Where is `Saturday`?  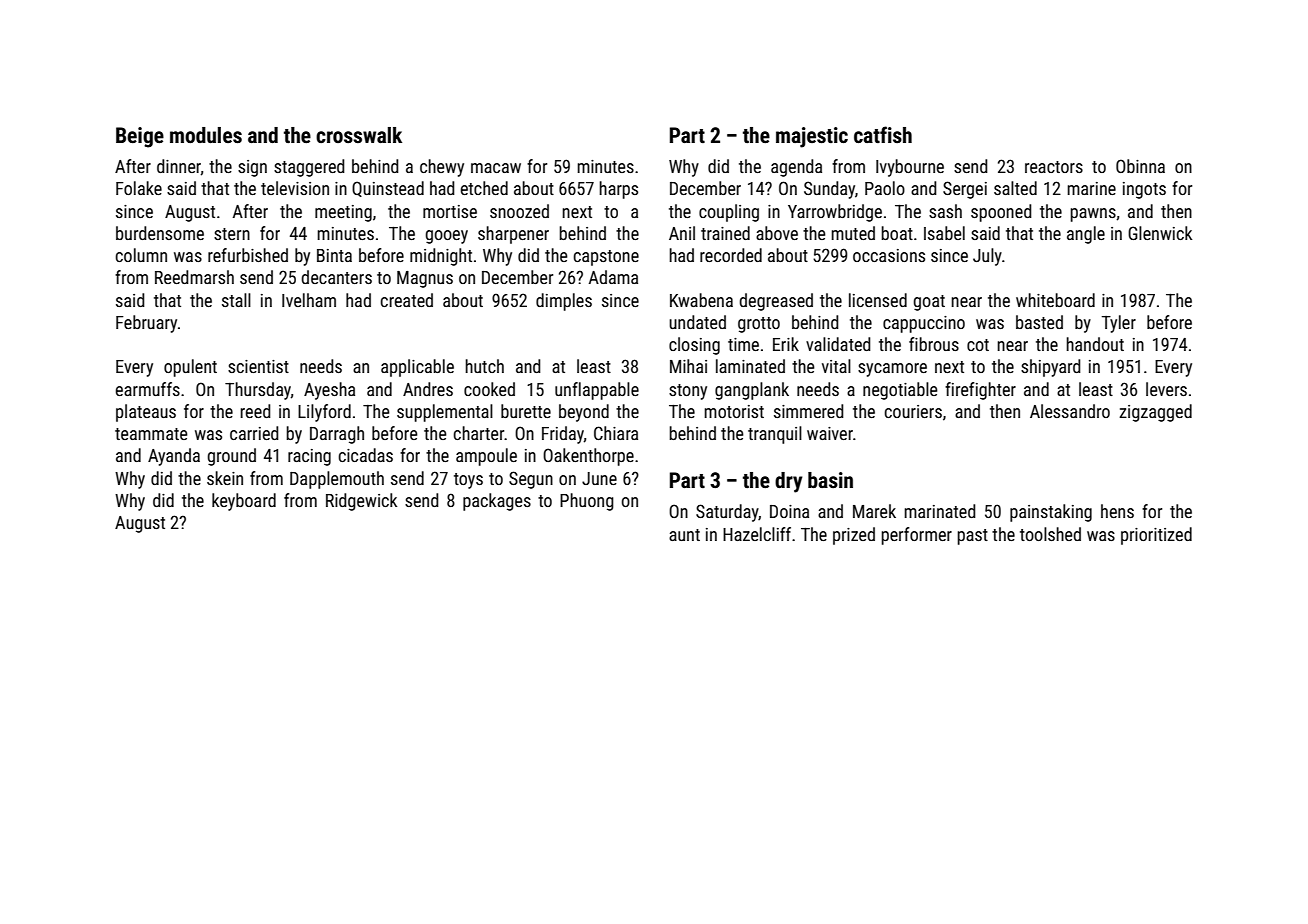 Saturday is located at coordinates (727, 513).
